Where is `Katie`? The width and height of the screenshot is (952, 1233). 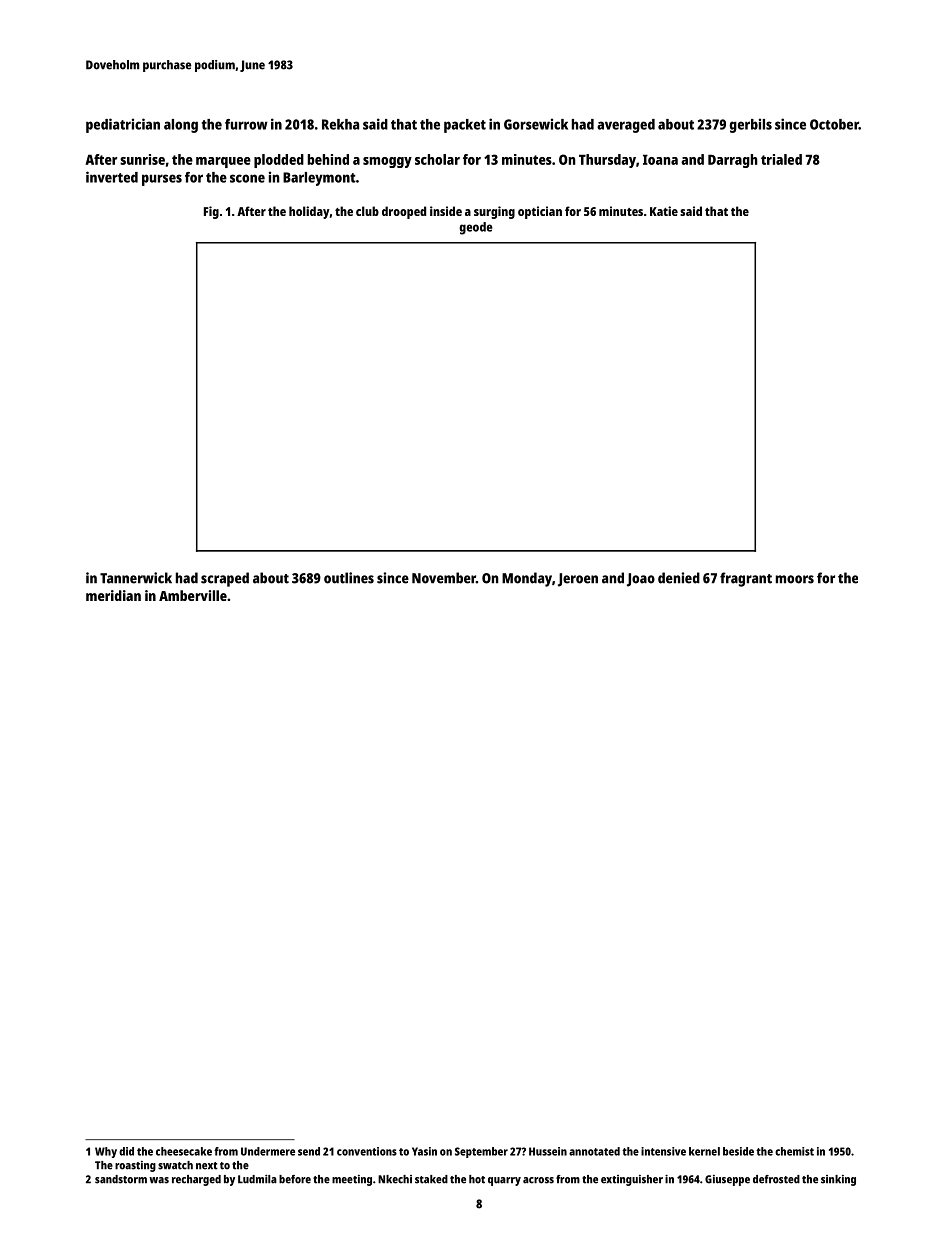 Katie is located at coordinates (664, 211).
